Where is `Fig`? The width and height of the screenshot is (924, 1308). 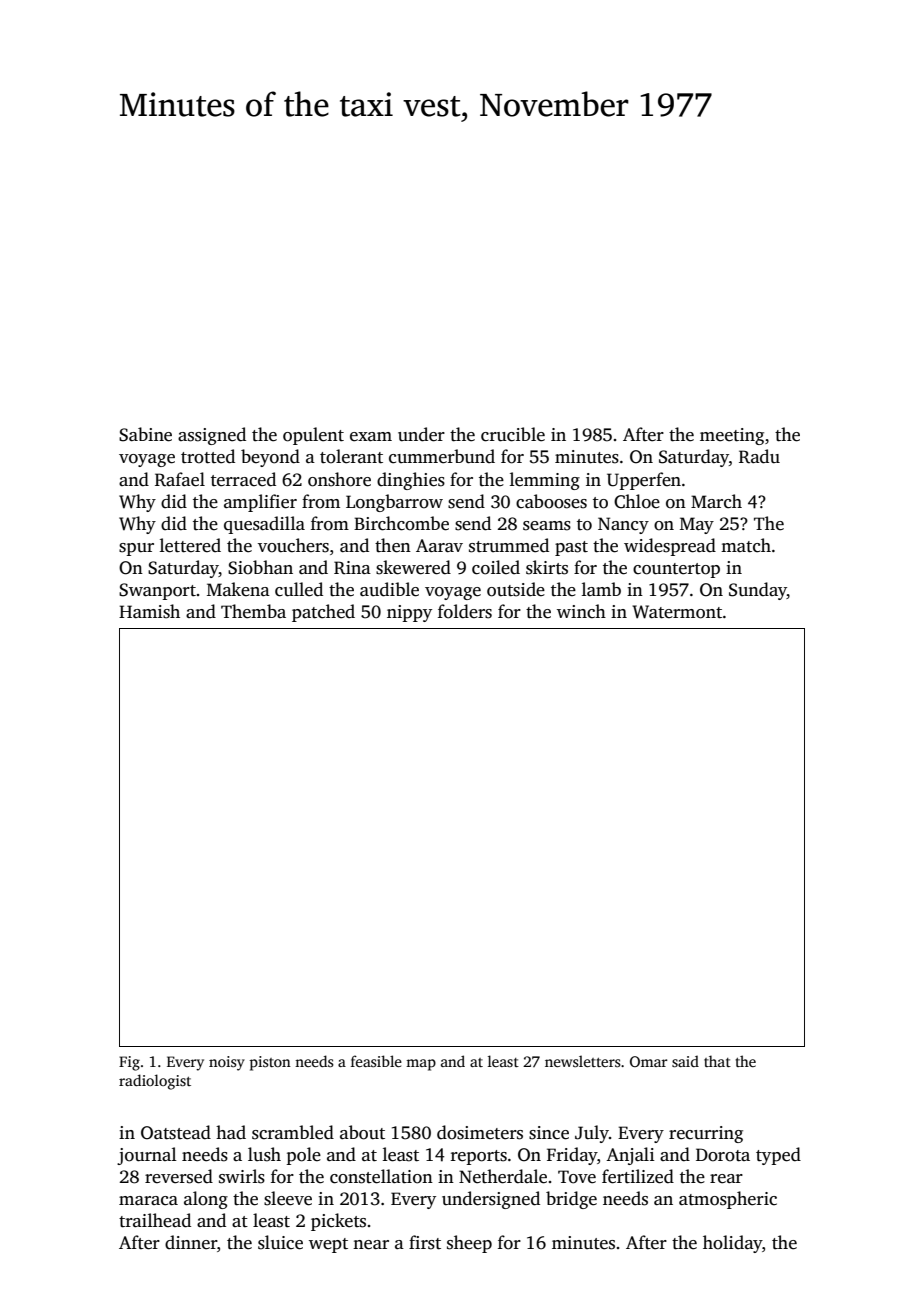 Fig is located at coordinates (129, 1063).
